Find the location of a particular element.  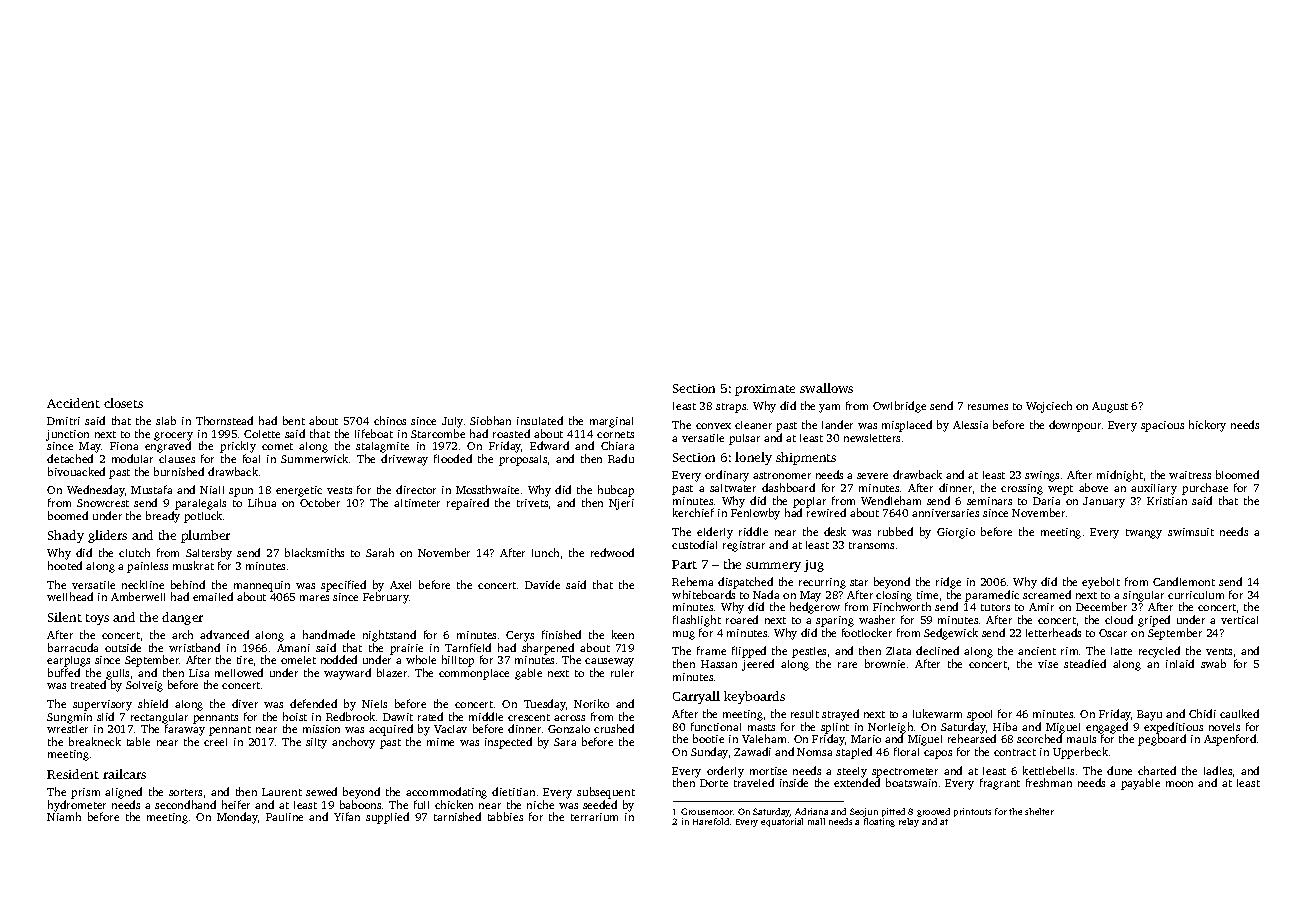

swallows is located at coordinates (826, 388).
